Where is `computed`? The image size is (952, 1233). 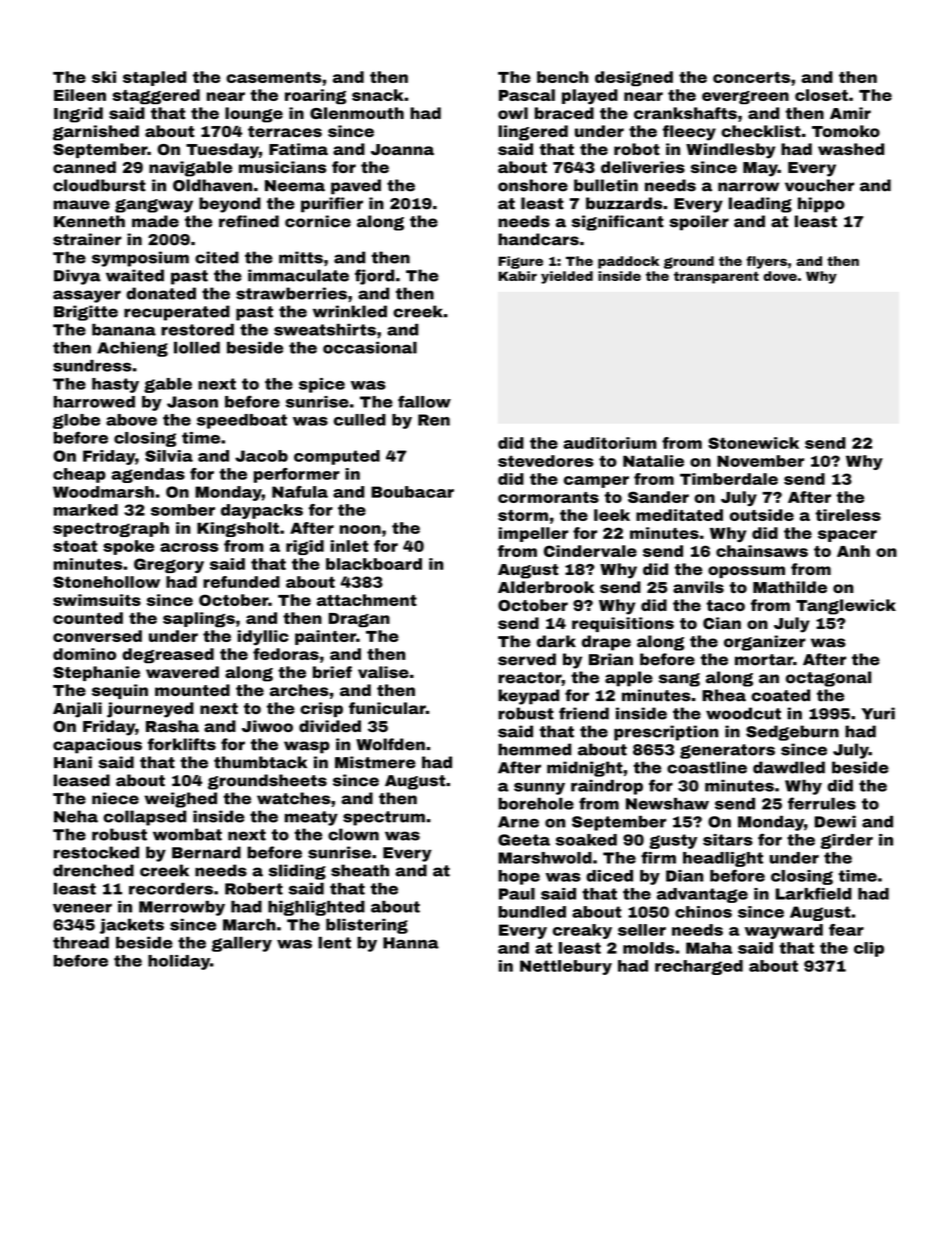
computed is located at coordinates (337, 457).
